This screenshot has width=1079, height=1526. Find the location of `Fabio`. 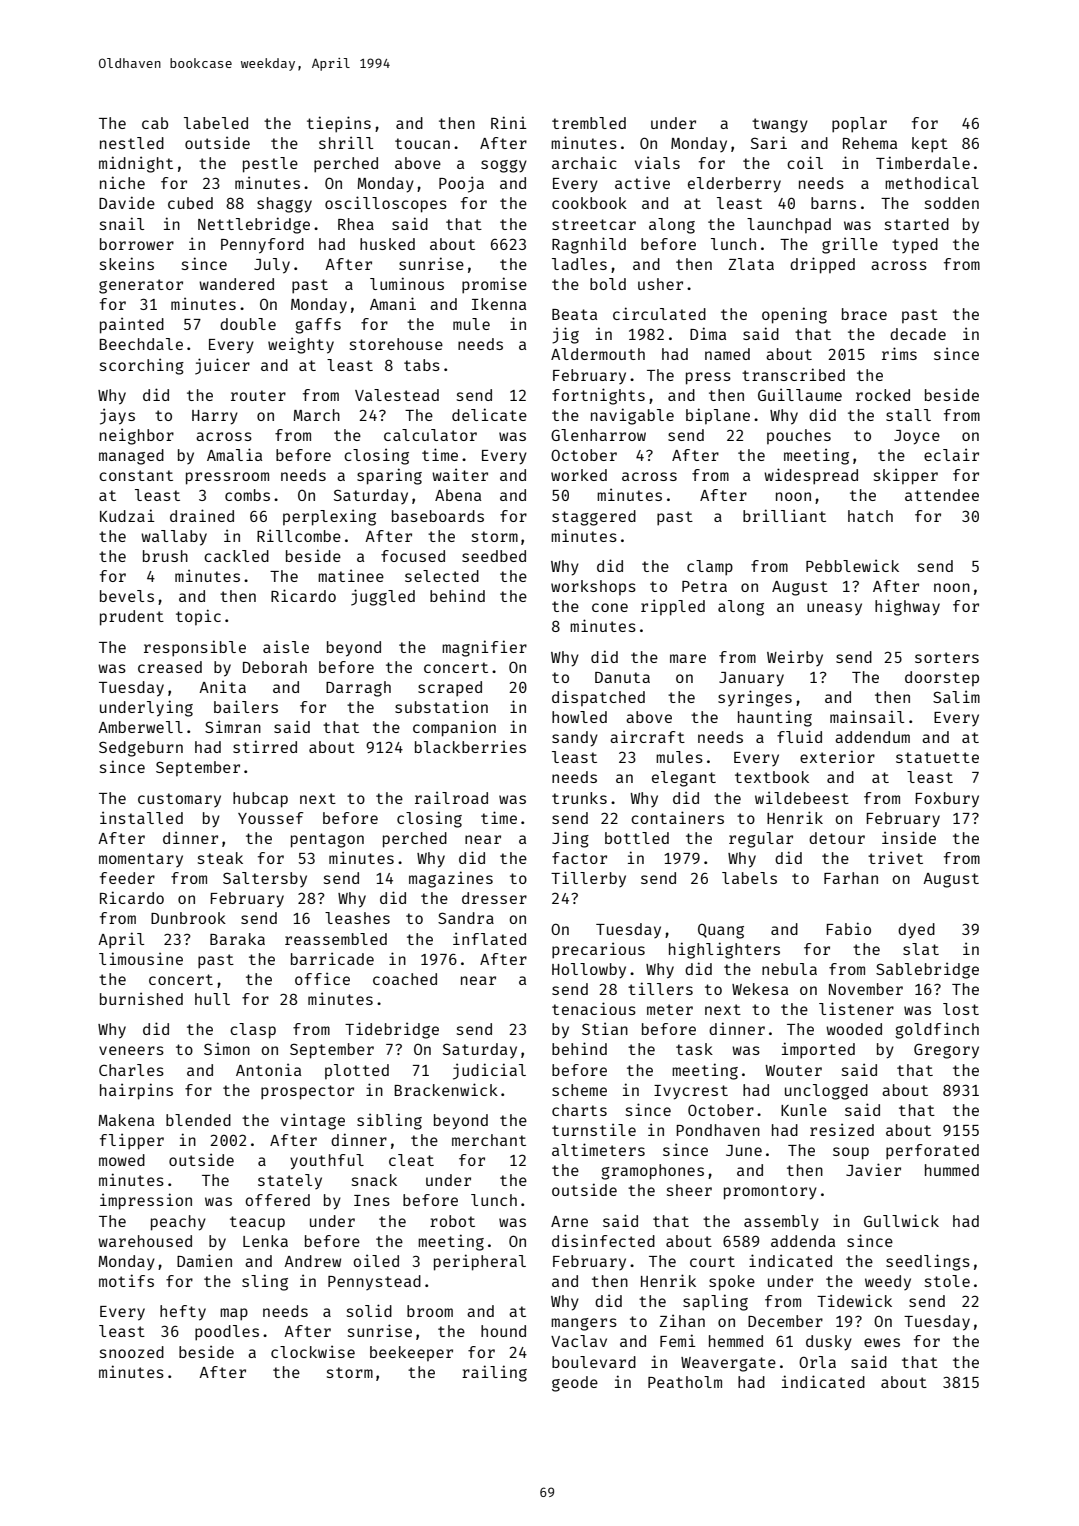

Fabio is located at coordinates (849, 928).
